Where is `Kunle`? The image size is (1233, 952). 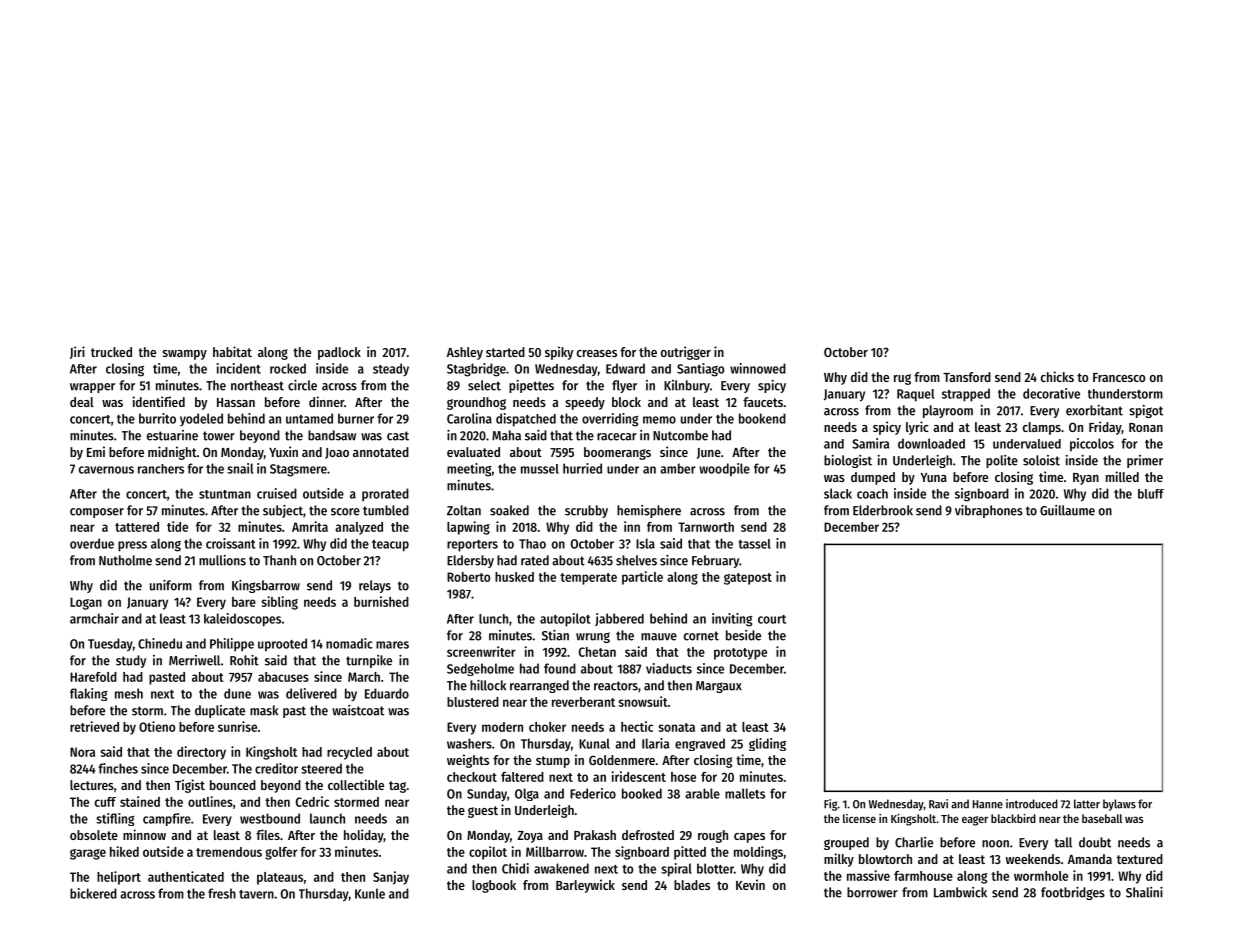 Kunle is located at coordinates (370, 893).
